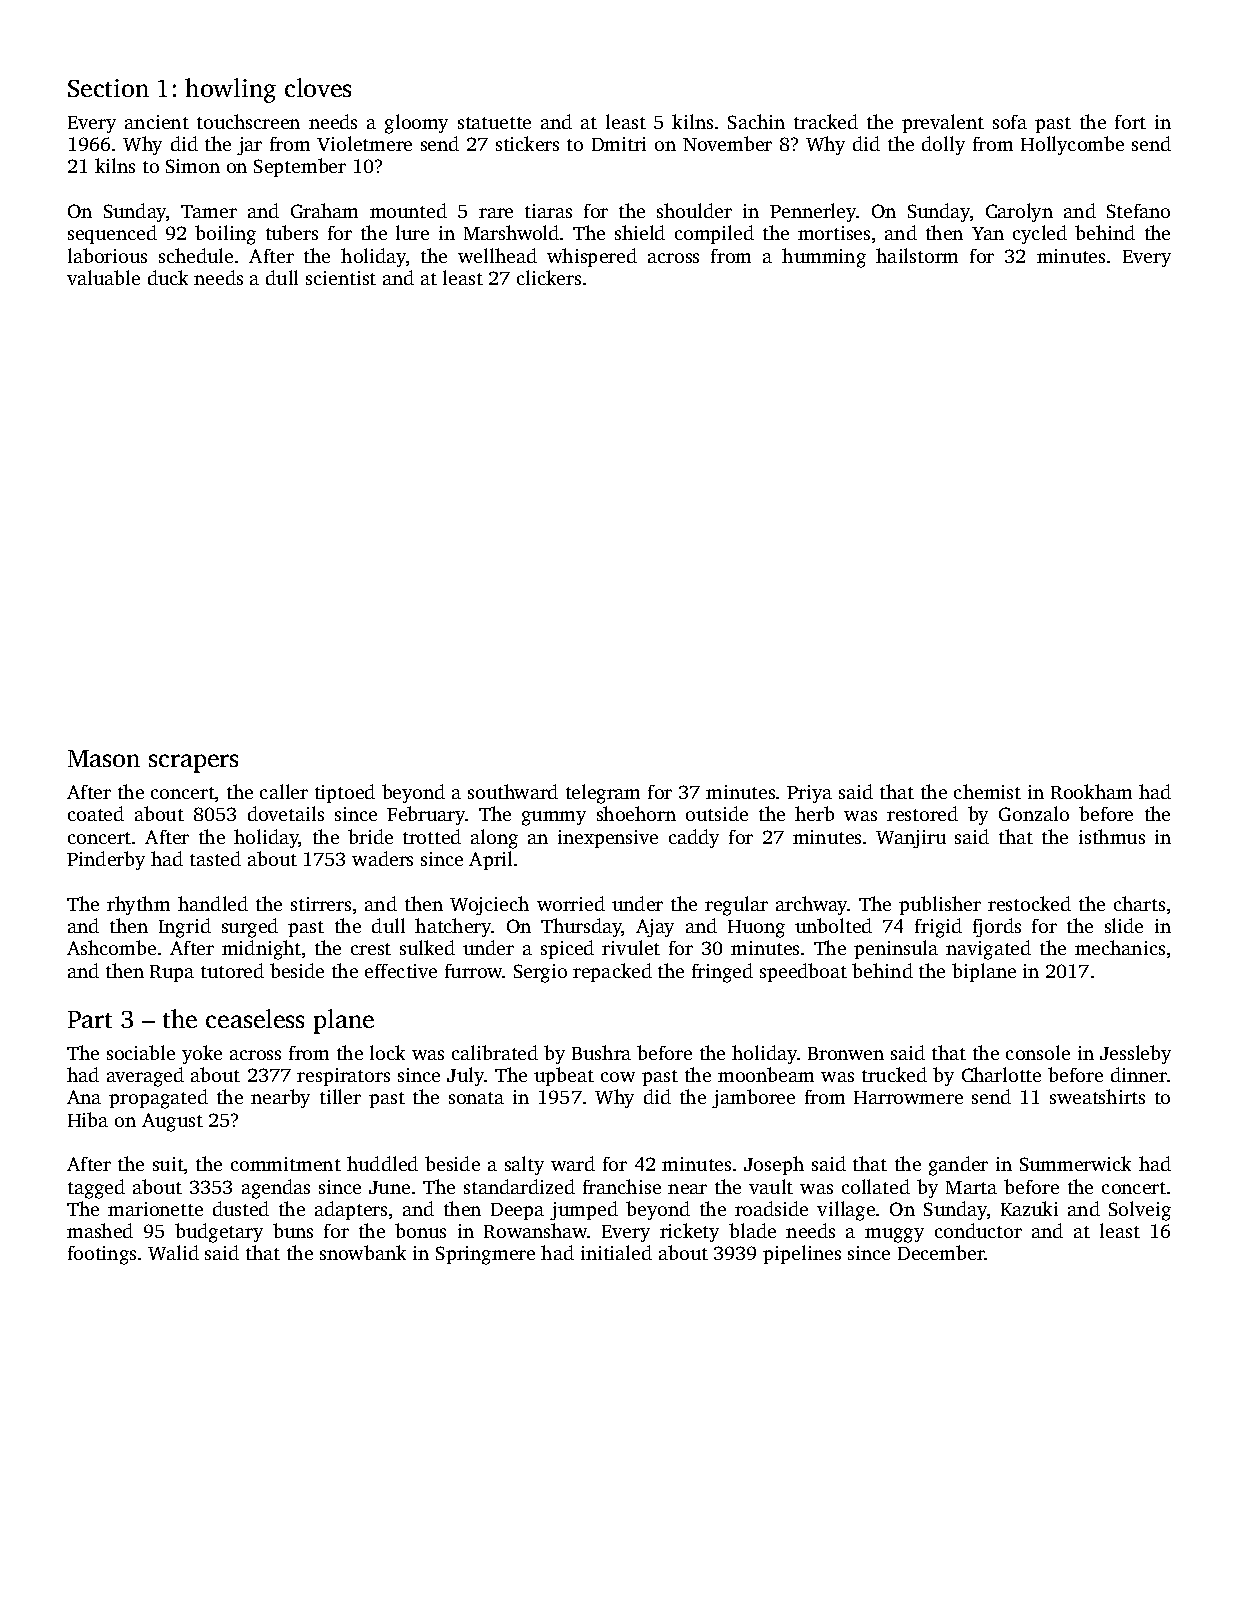 The width and height of the screenshot is (1239, 1603). What do you see at coordinates (363, 1252) in the screenshot?
I see `snowbank` at bounding box center [363, 1252].
